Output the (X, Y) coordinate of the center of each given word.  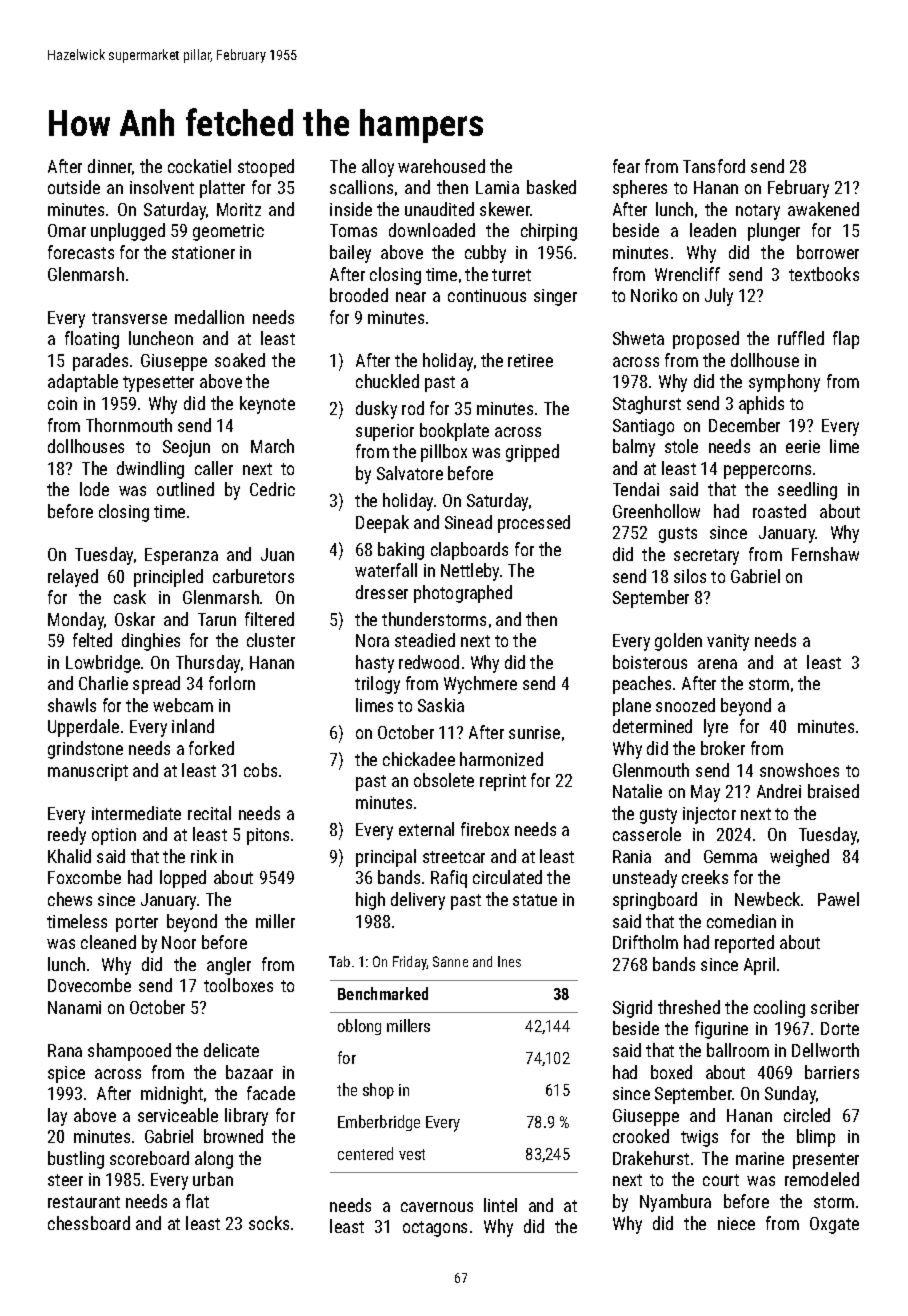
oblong (359, 1027)
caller (214, 468)
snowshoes (799, 770)
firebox (485, 829)
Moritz (239, 209)
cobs (260, 770)
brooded (359, 295)
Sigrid (632, 1009)
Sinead (468, 522)
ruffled (801, 338)
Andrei (779, 791)
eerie (803, 446)
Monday (76, 621)
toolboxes (238, 985)
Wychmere (480, 685)
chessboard (89, 1223)
